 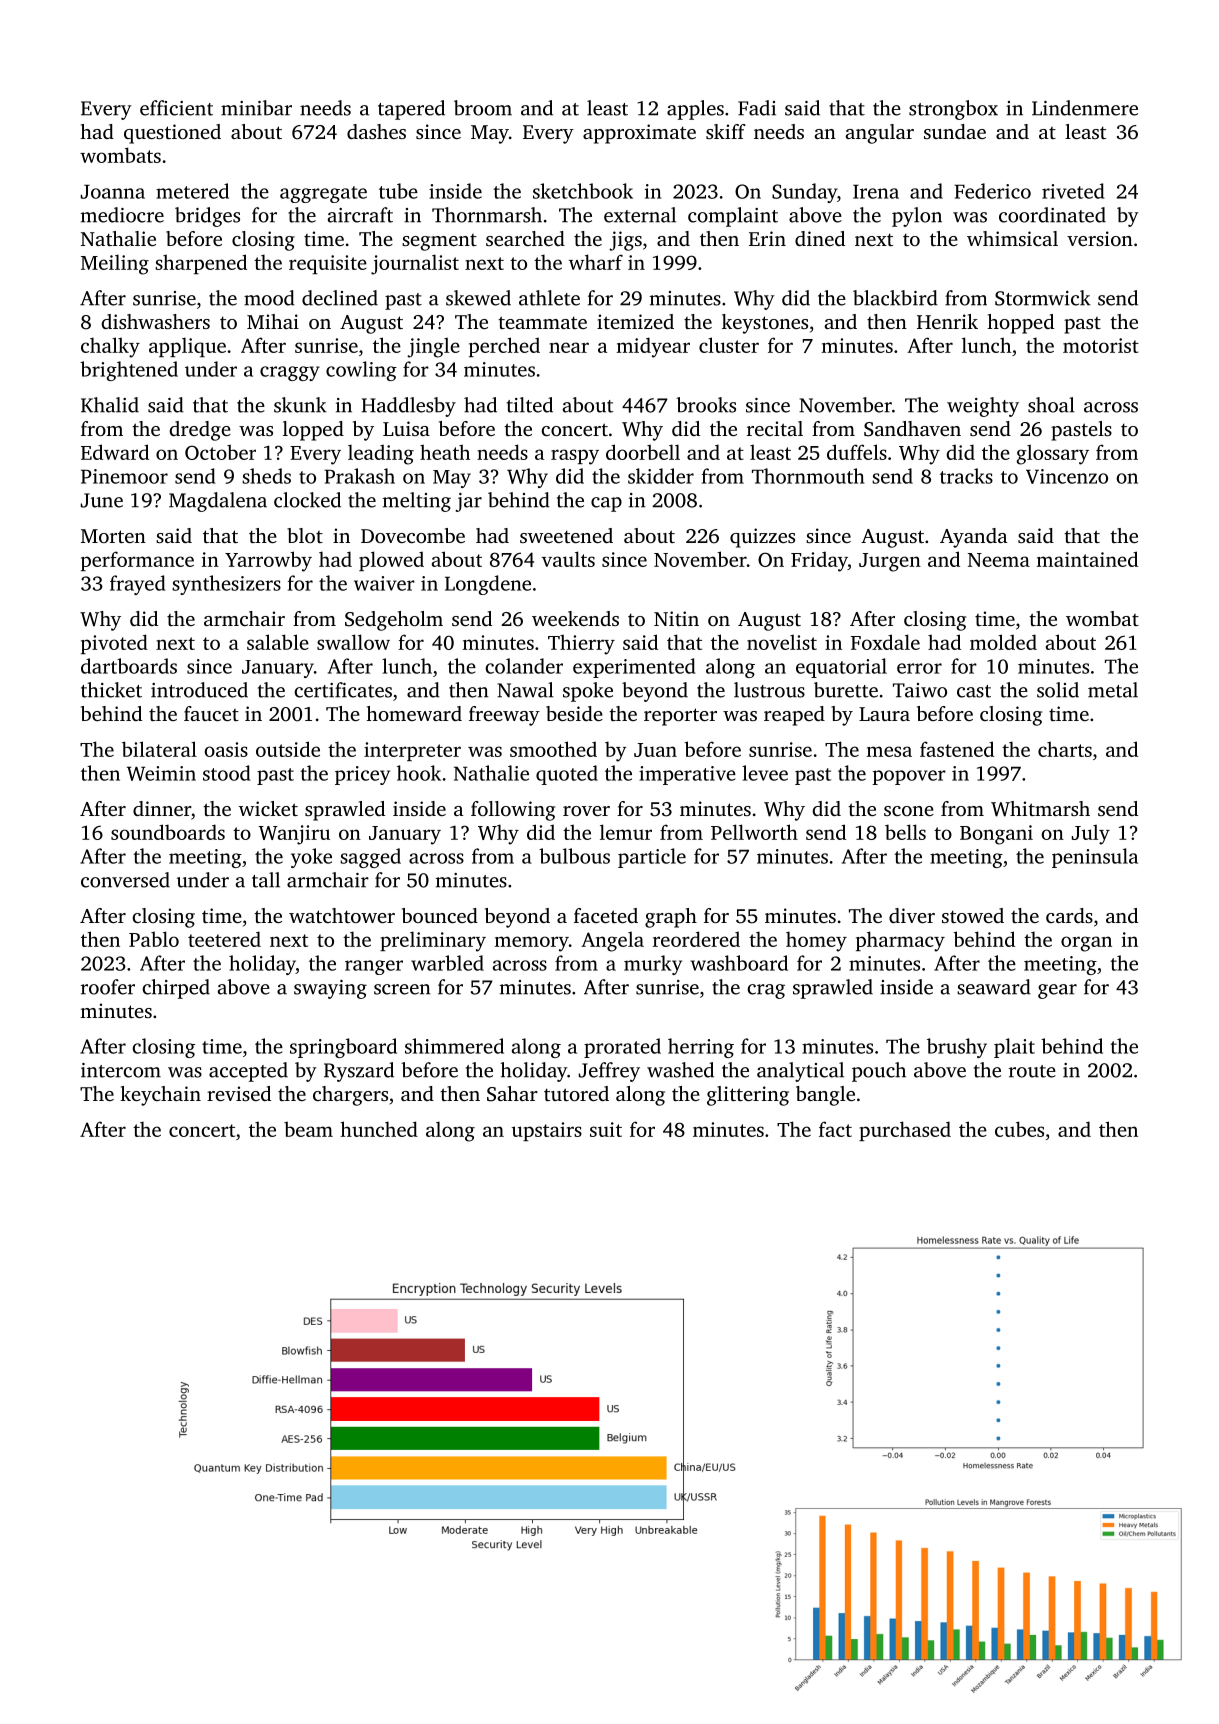 What do you see at coordinates (113, 191) in the screenshot?
I see `Joanna` at bounding box center [113, 191].
